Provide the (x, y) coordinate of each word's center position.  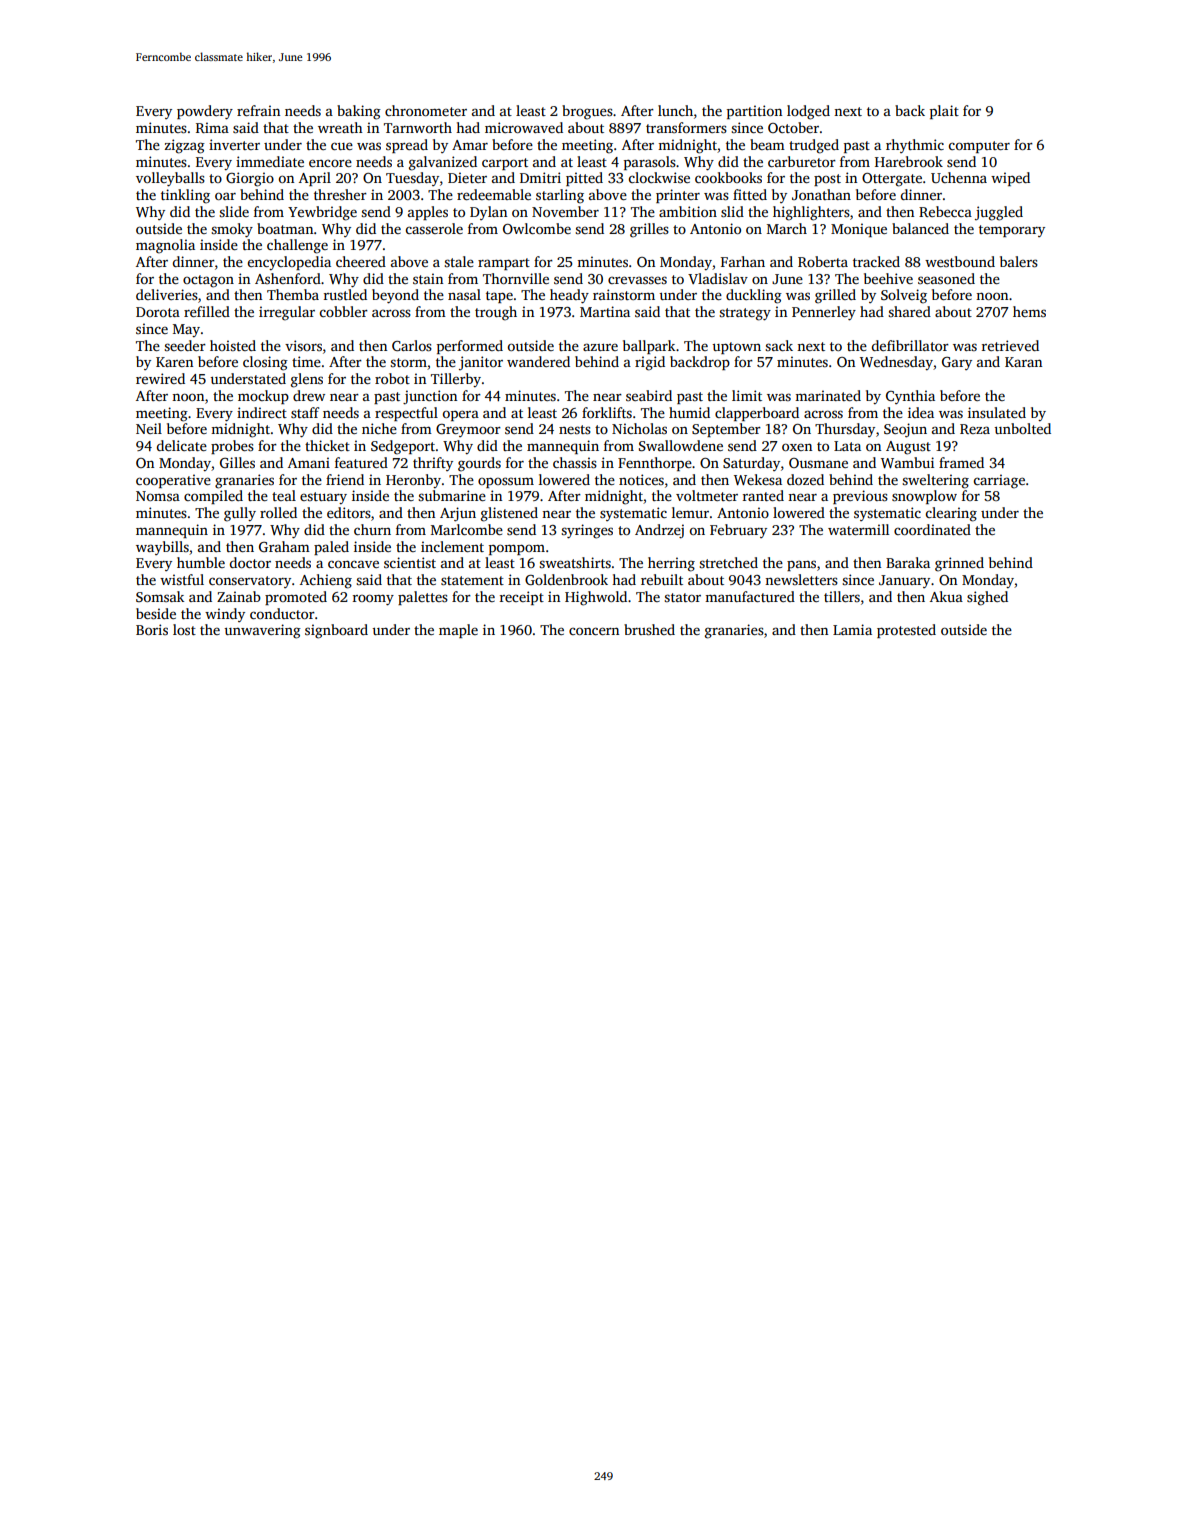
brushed (649, 629)
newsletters (801, 579)
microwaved (524, 127)
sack (779, 345)
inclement (452, 546)
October (793, 127)
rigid (650, 363)
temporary (1012, 231)
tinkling (185, 196)
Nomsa (158, 496)
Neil (149, 428)
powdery (205, 112)
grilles (649, 230)
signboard (336, 631)
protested (906, 631)
